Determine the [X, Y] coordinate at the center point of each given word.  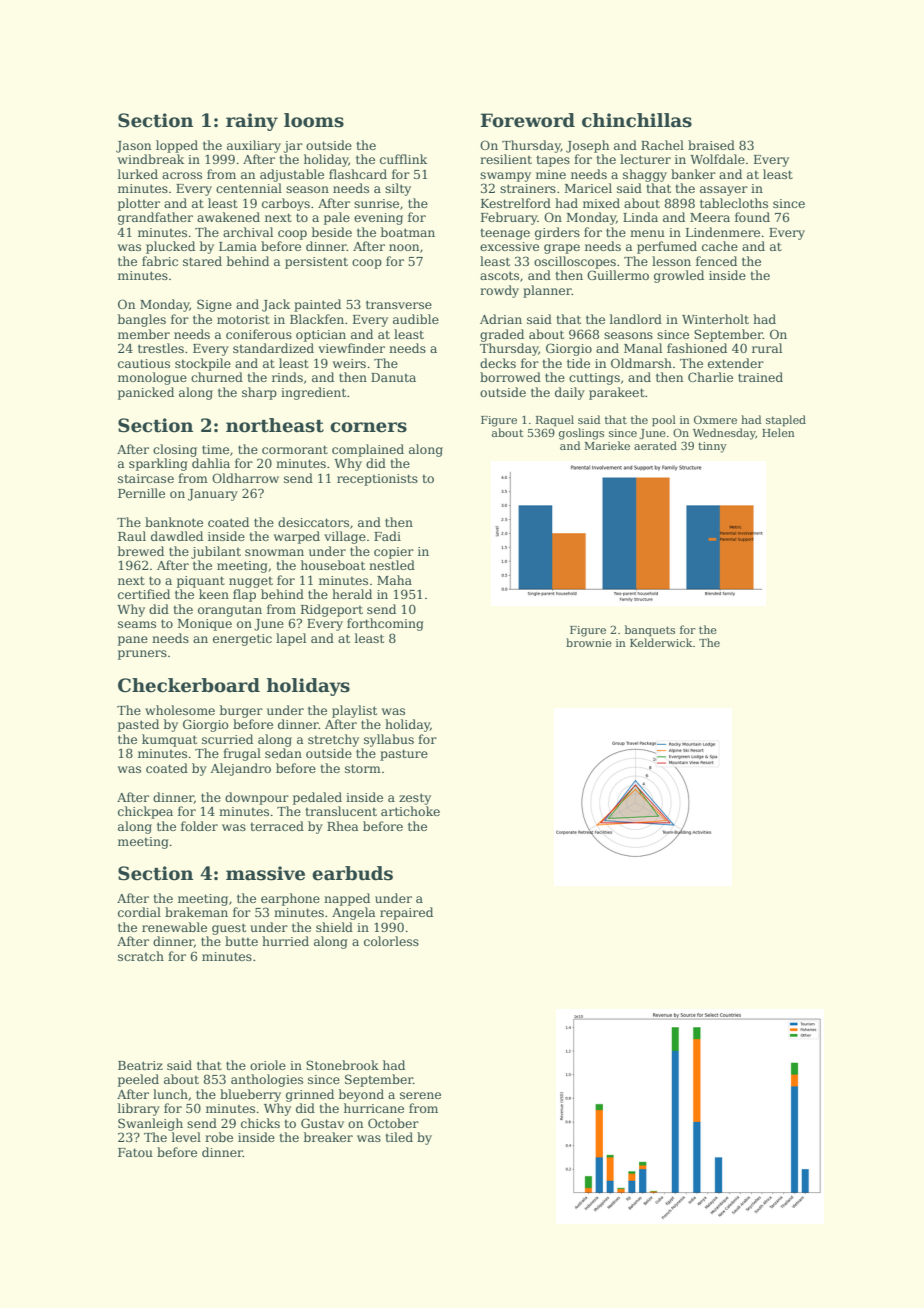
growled [679, 276]
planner [547, 291]
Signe [214, 305]
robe [219, 1137]
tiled [399, 1137]
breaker [328, 1137]
